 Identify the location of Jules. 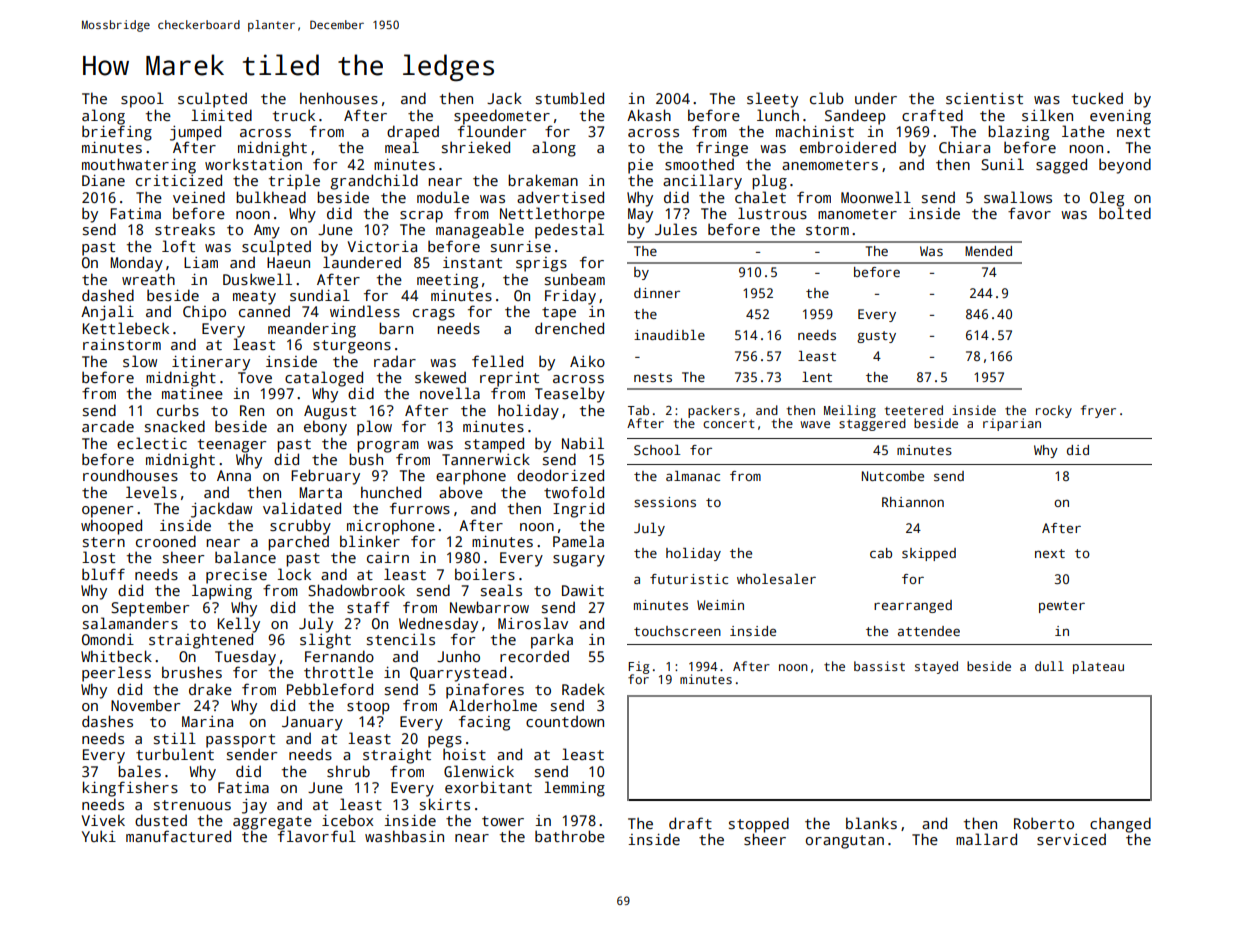
(676, 229).
